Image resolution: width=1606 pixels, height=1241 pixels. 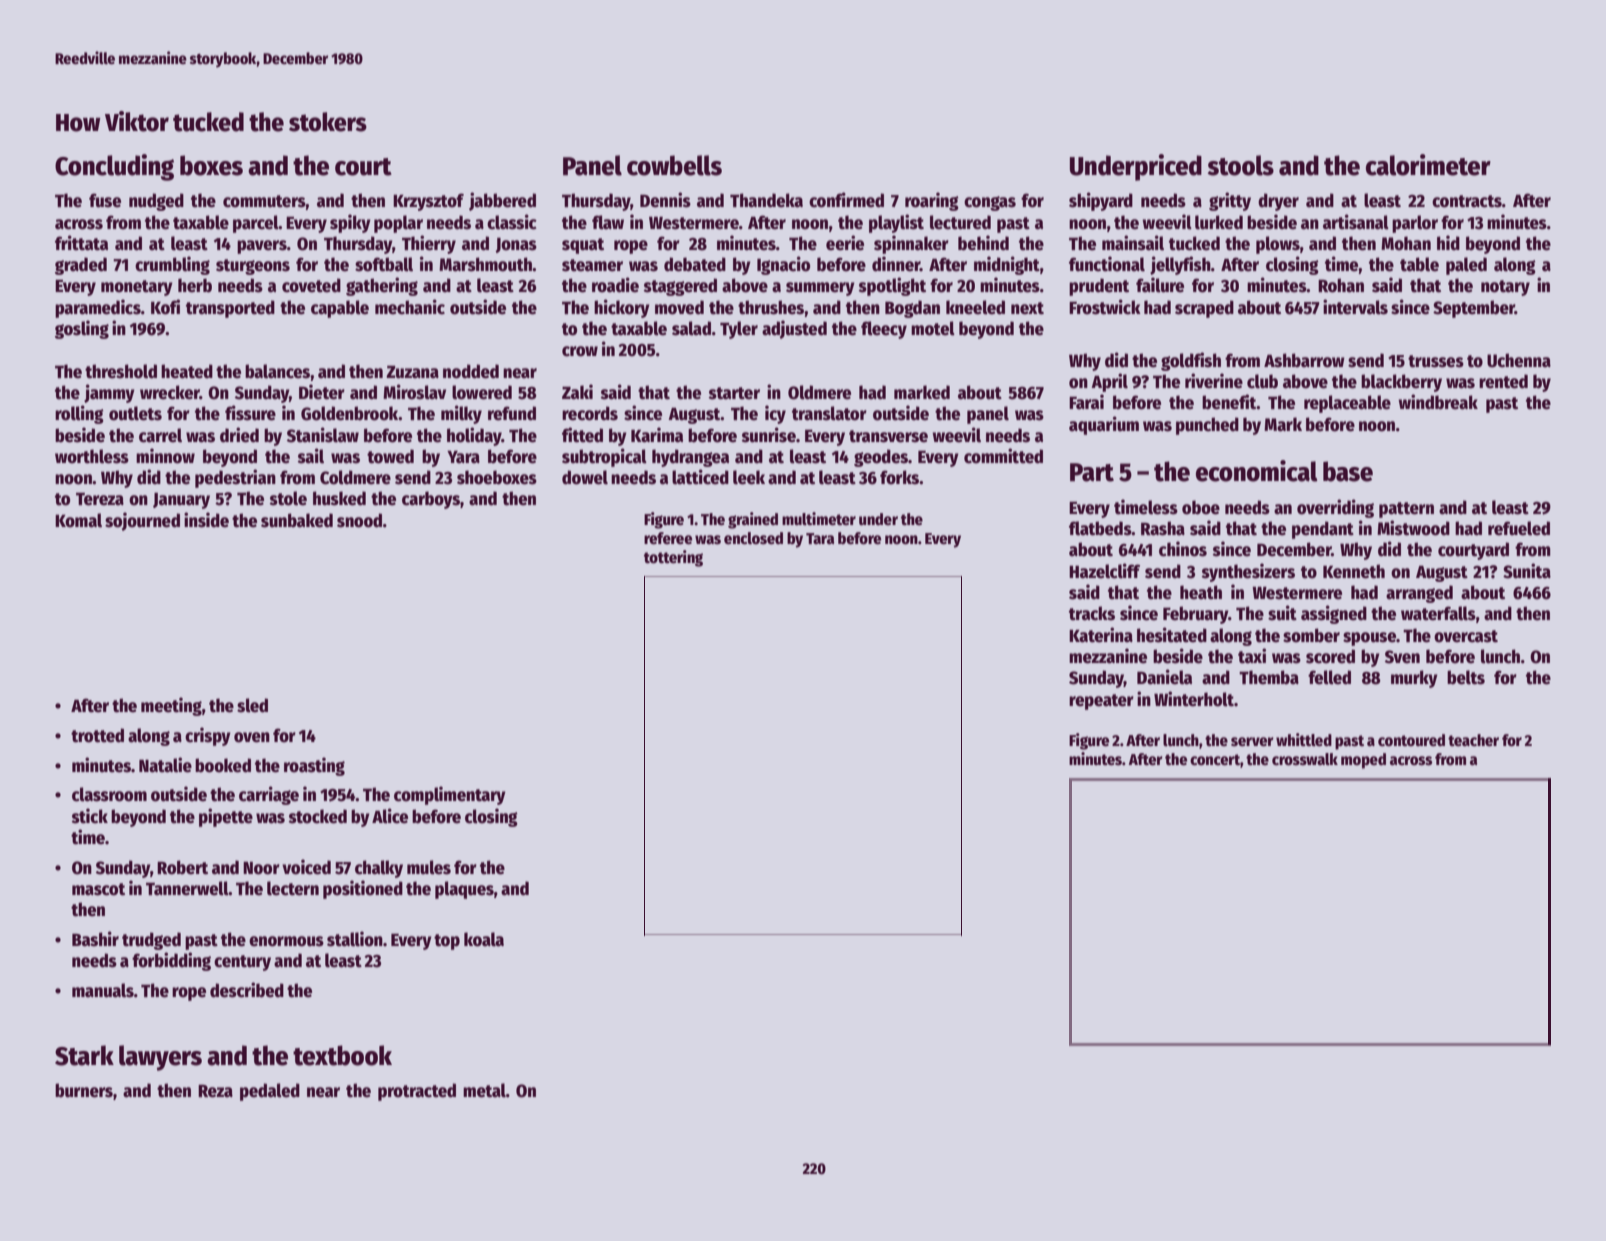 What do you see at coordinates (674, 165) in the screenshot?
I see `cowbells` at bounding box center [674, 165].
